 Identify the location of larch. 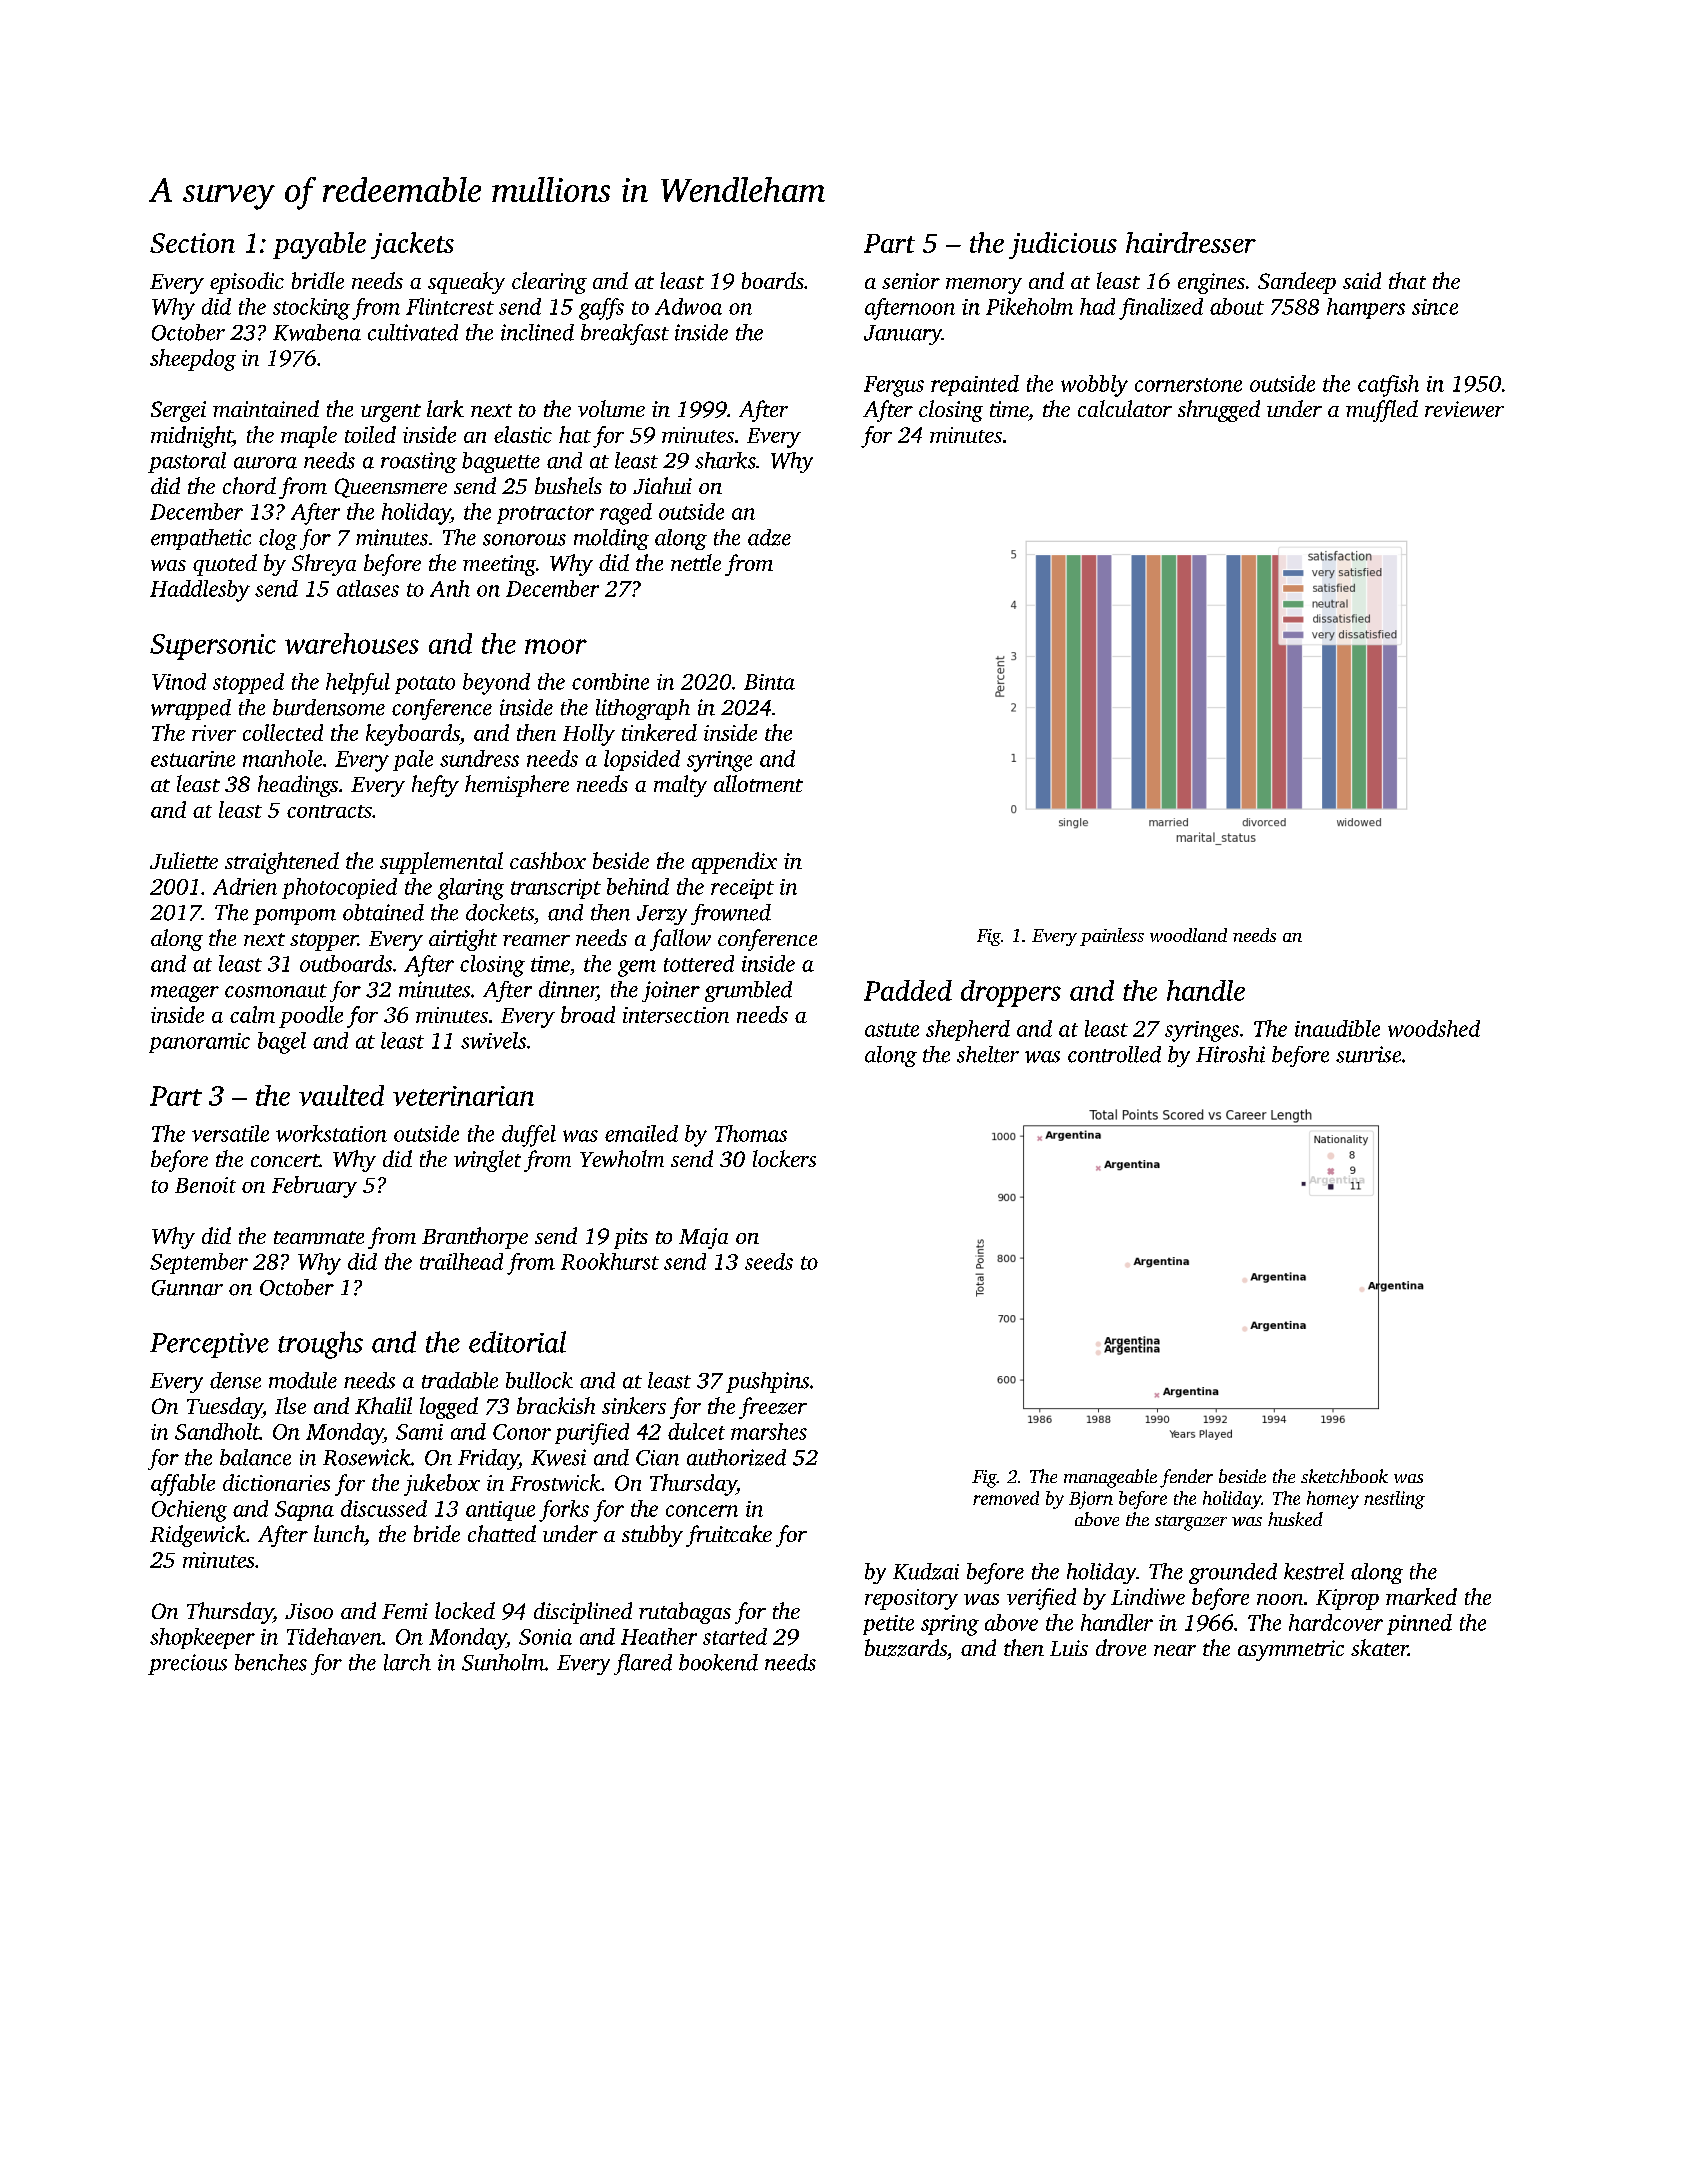
(407, 1662).
